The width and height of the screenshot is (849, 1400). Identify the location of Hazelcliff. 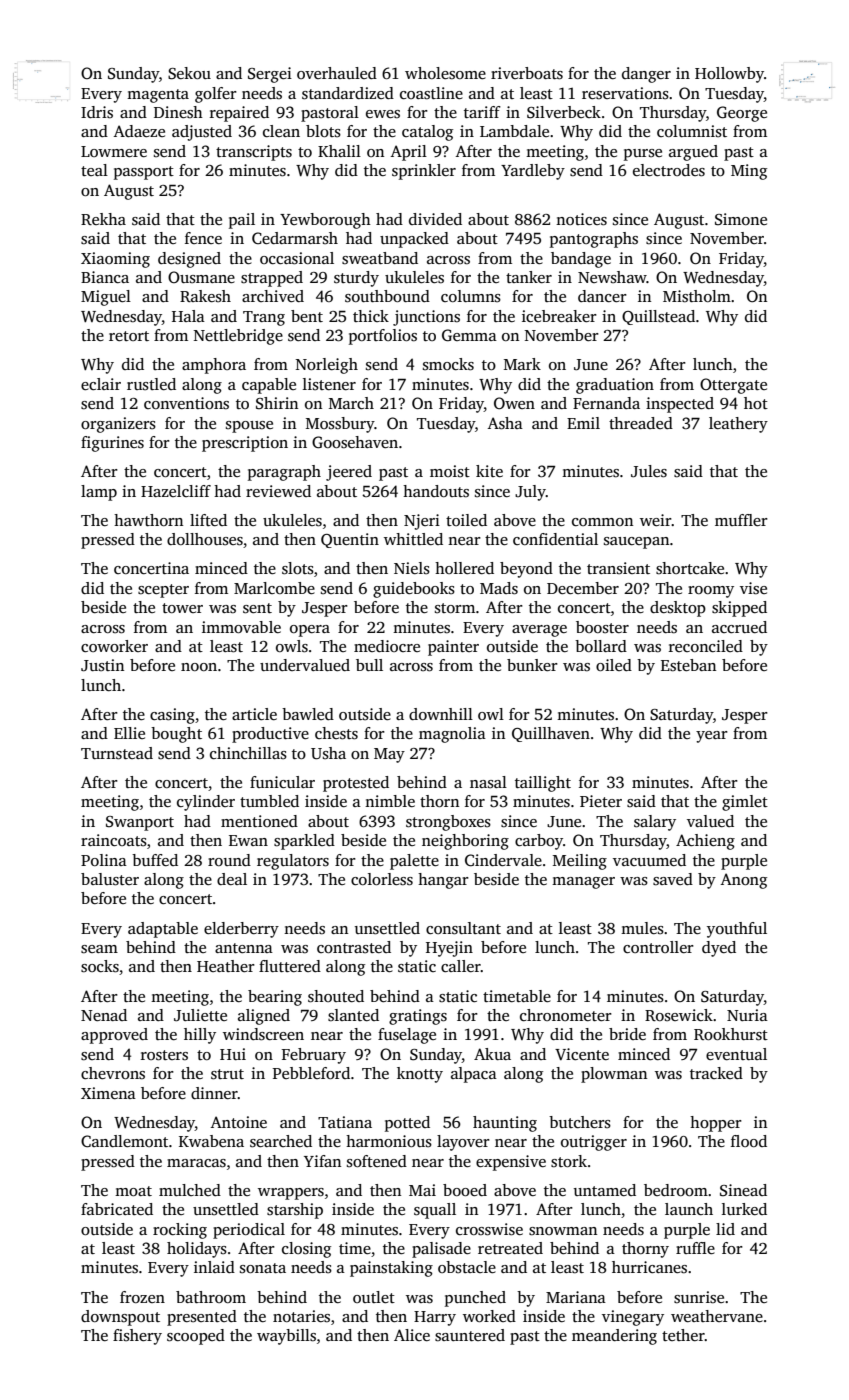
(176, 491).
